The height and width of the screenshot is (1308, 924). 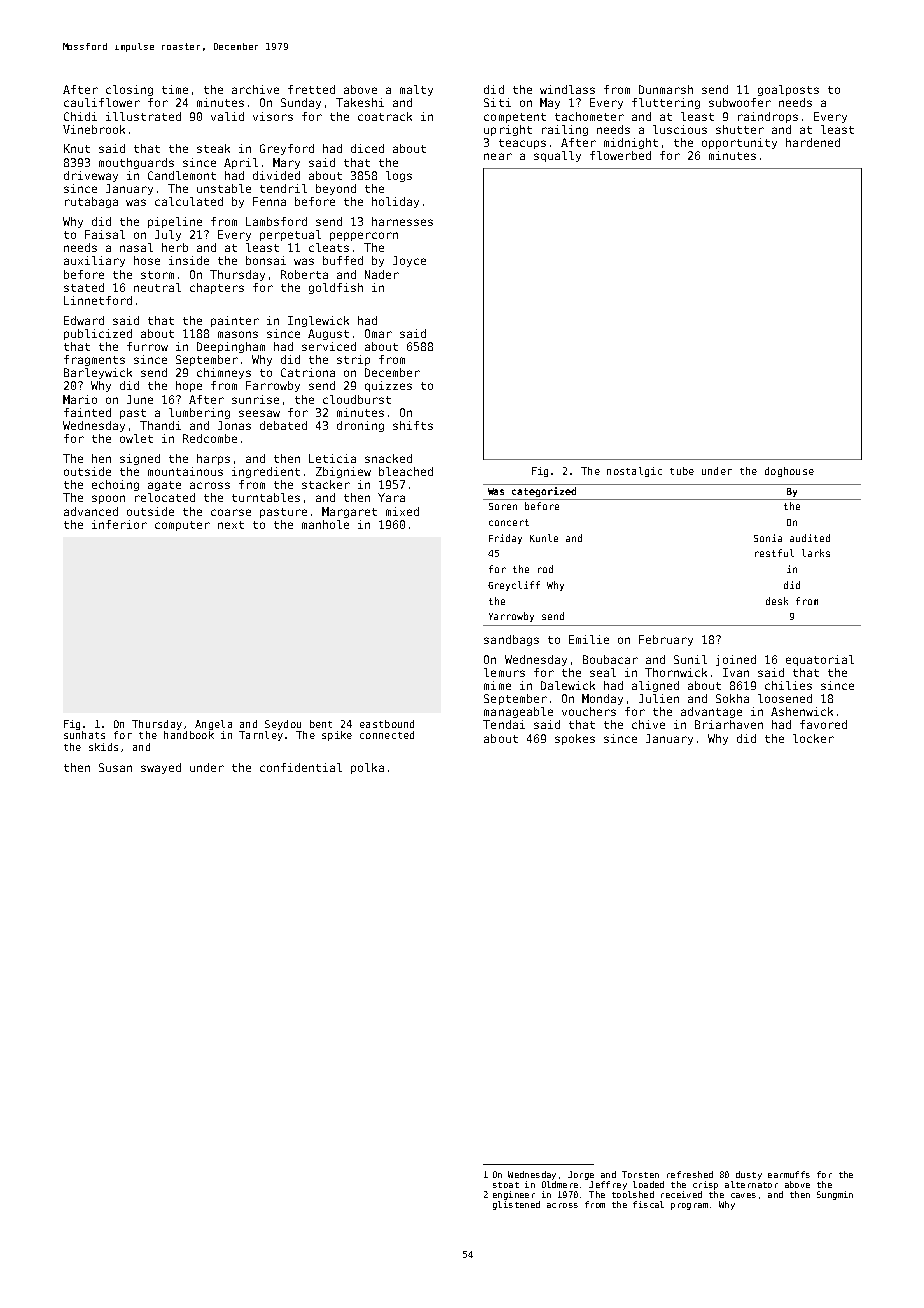 What do you see at coordinates (506, 1185) in the screenshot?
I see `stoat` at bounding box center [506, 1185].
